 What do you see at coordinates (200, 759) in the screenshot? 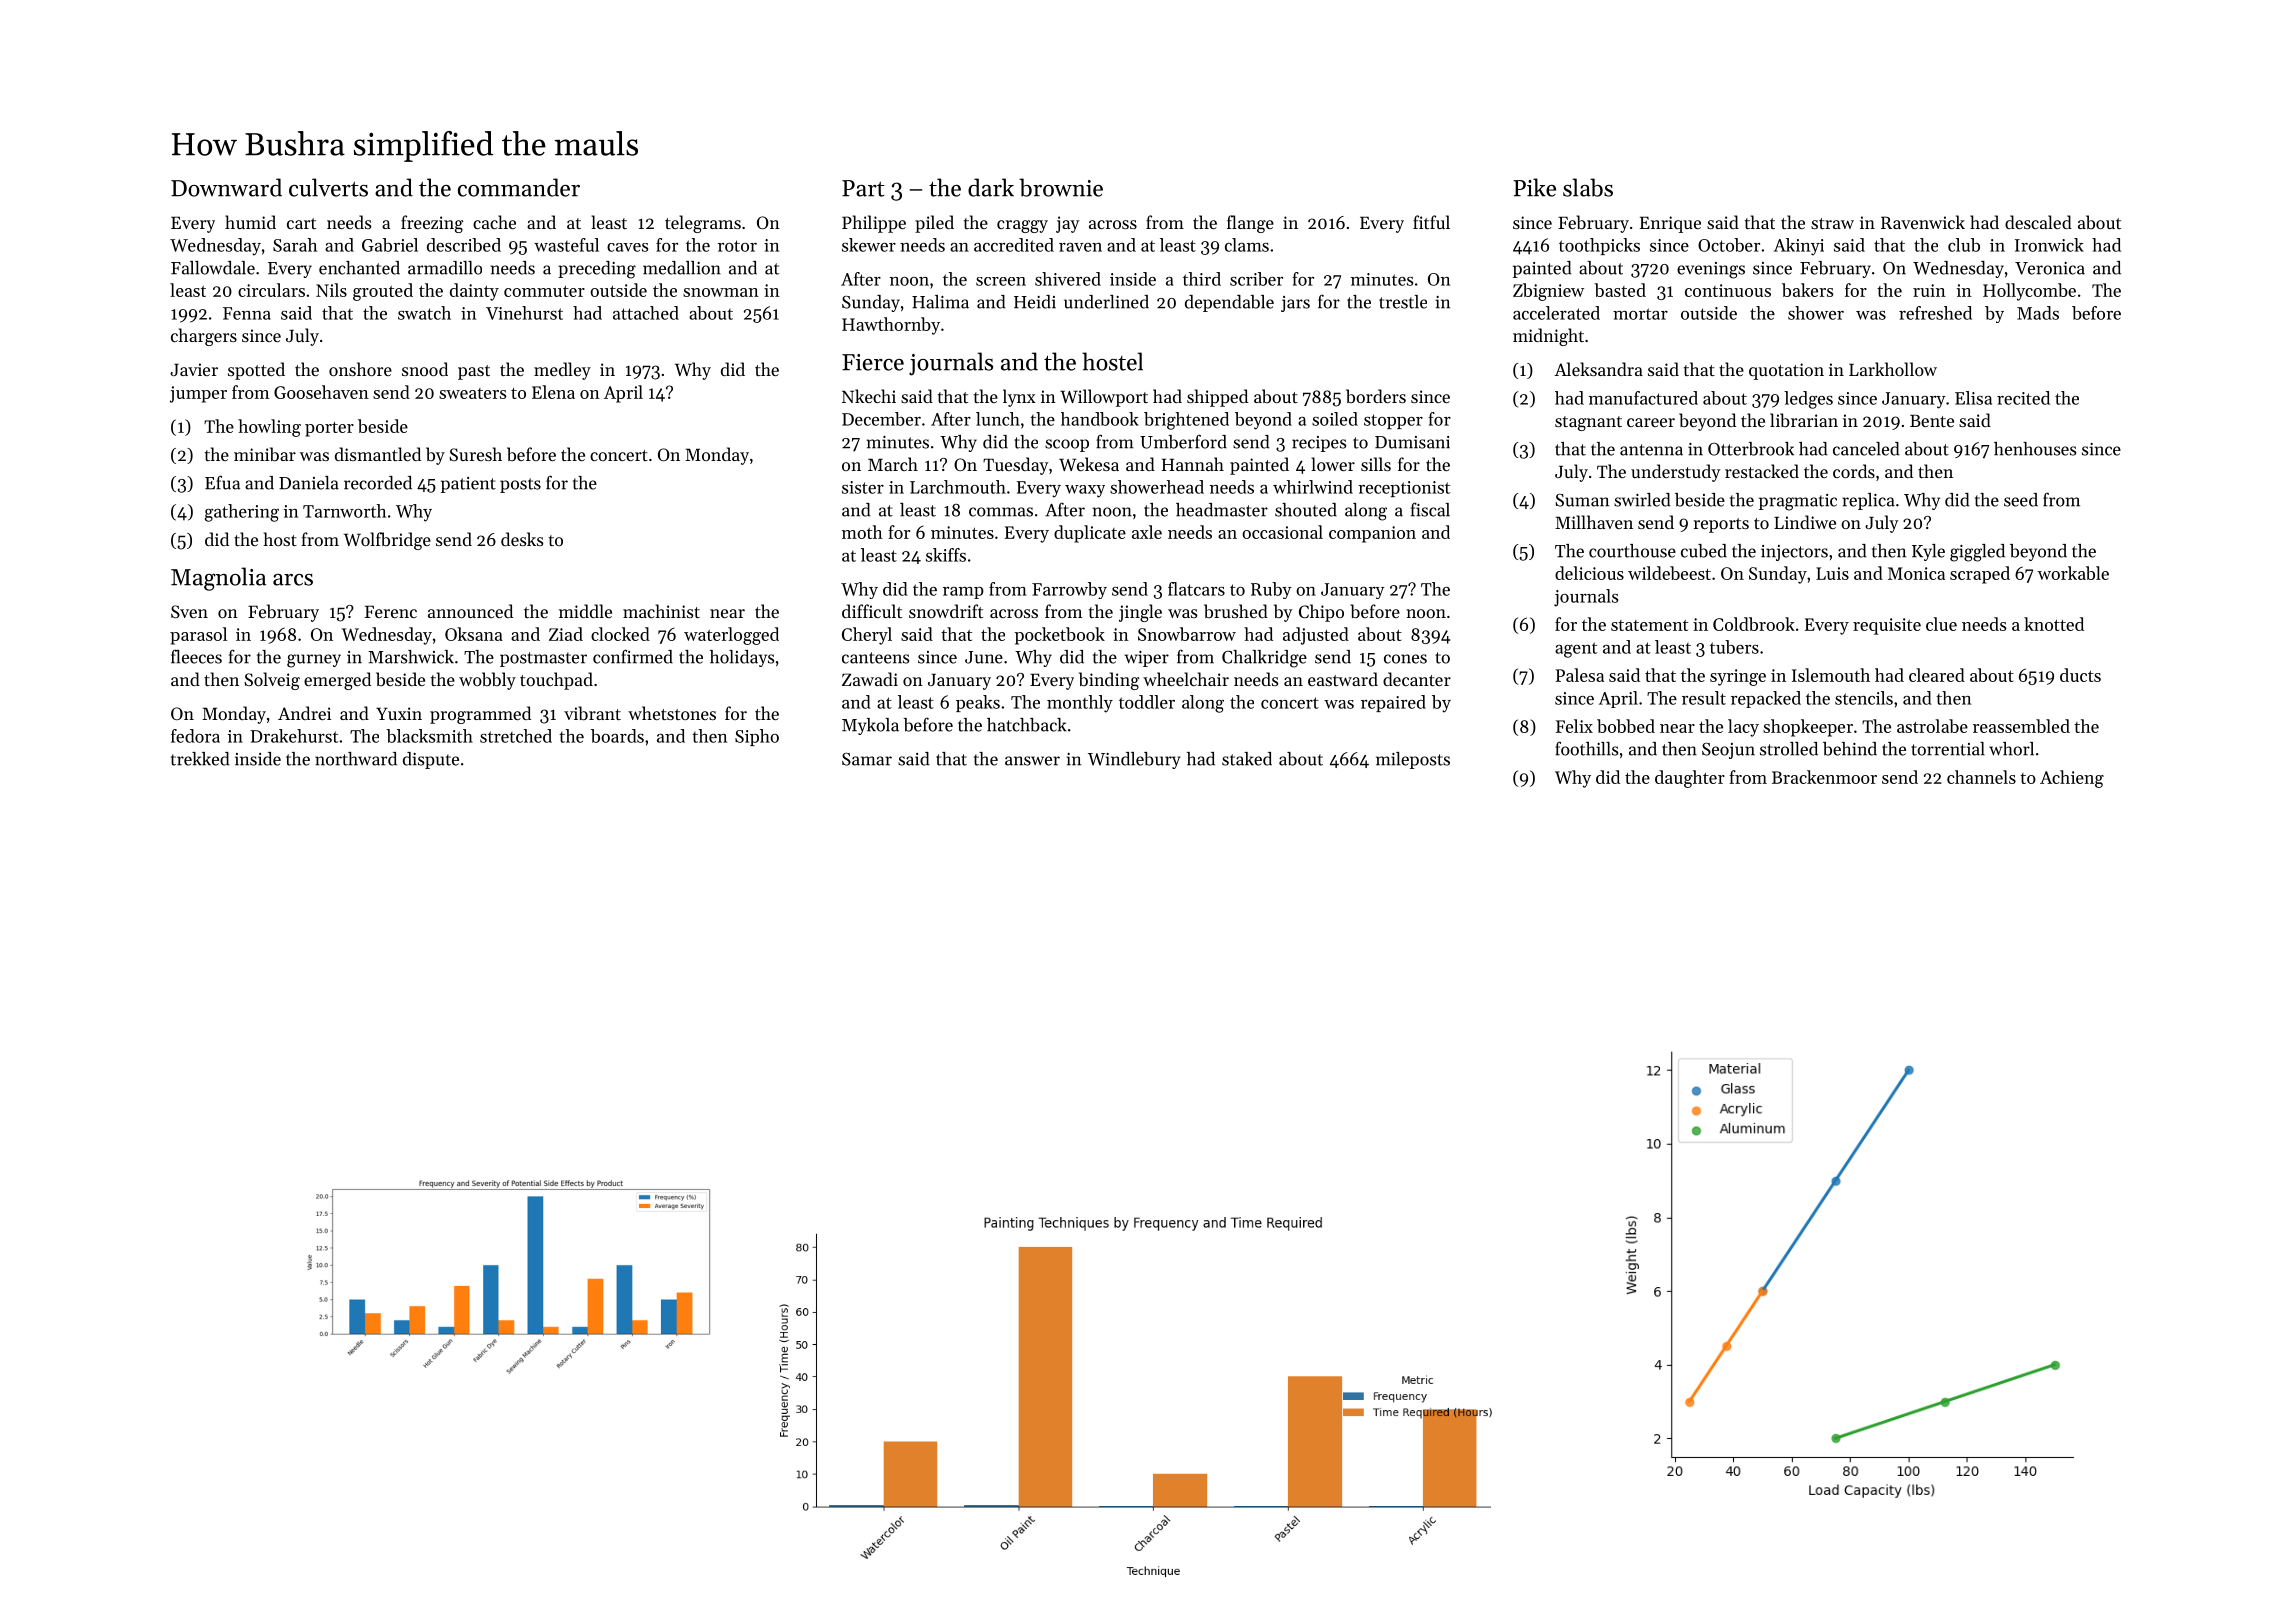
I see `trekked` at bounding box center [200, 759].
